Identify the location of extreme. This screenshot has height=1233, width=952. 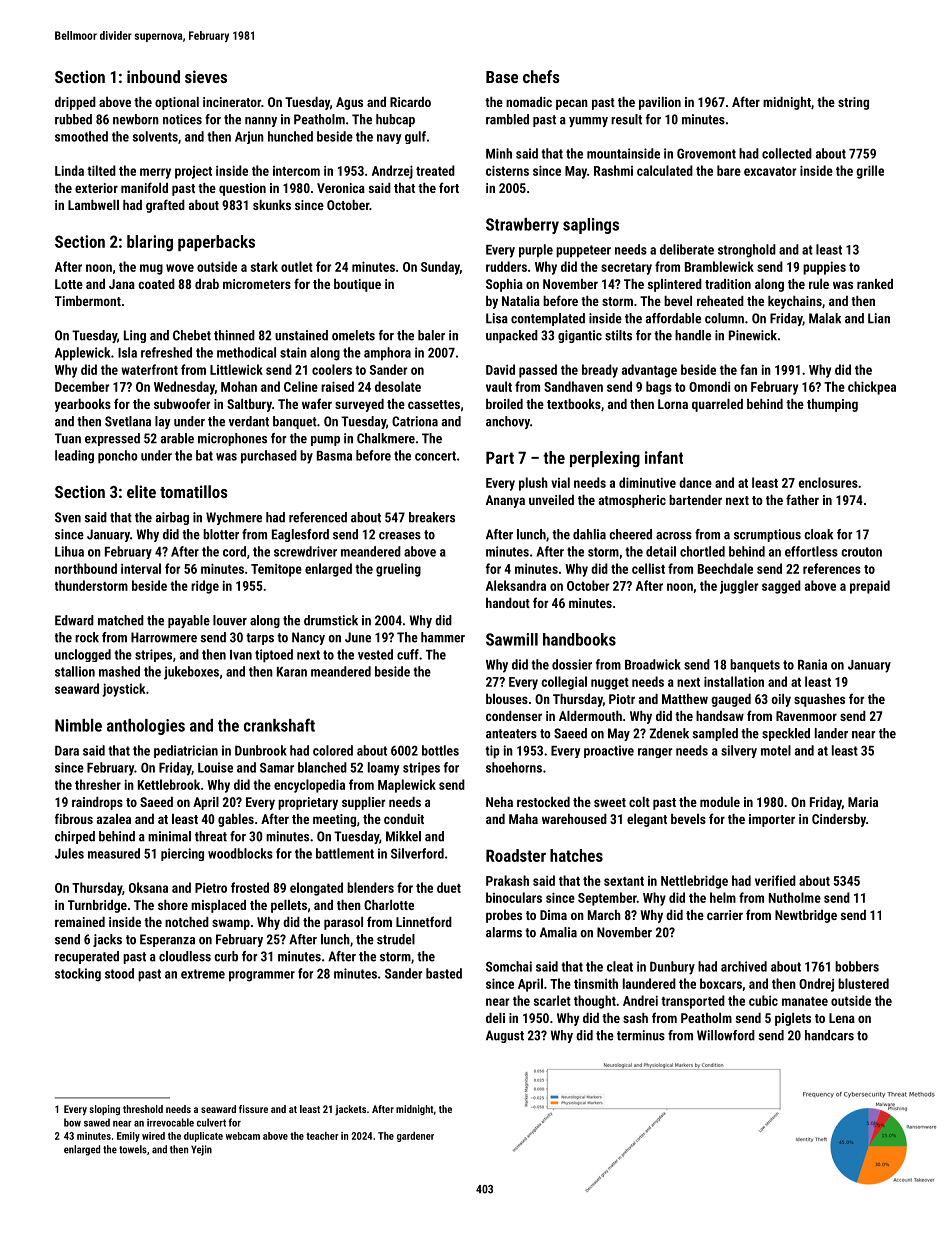
(203, 974).
